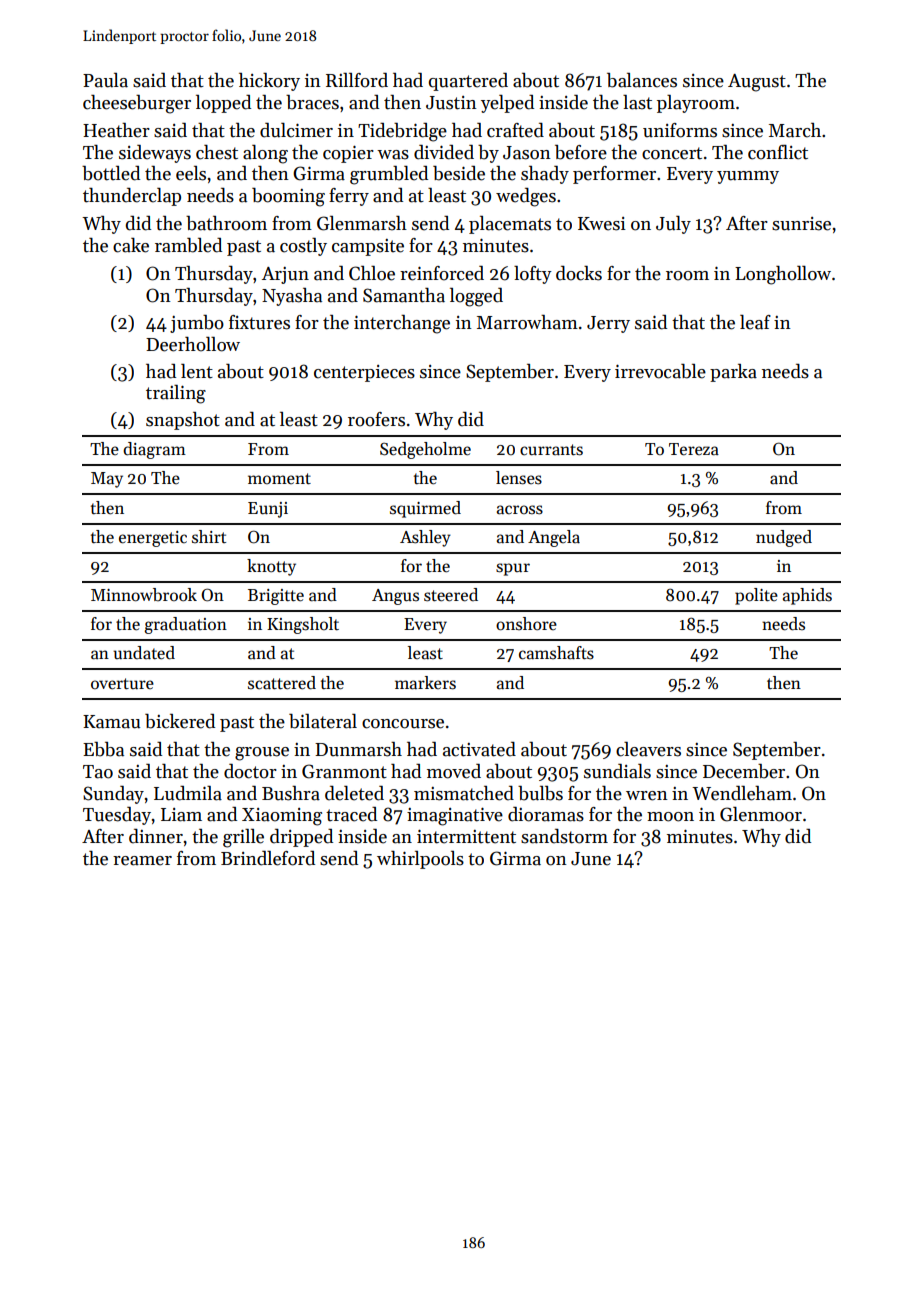  I want to click on quartered, so click(468, 82).
